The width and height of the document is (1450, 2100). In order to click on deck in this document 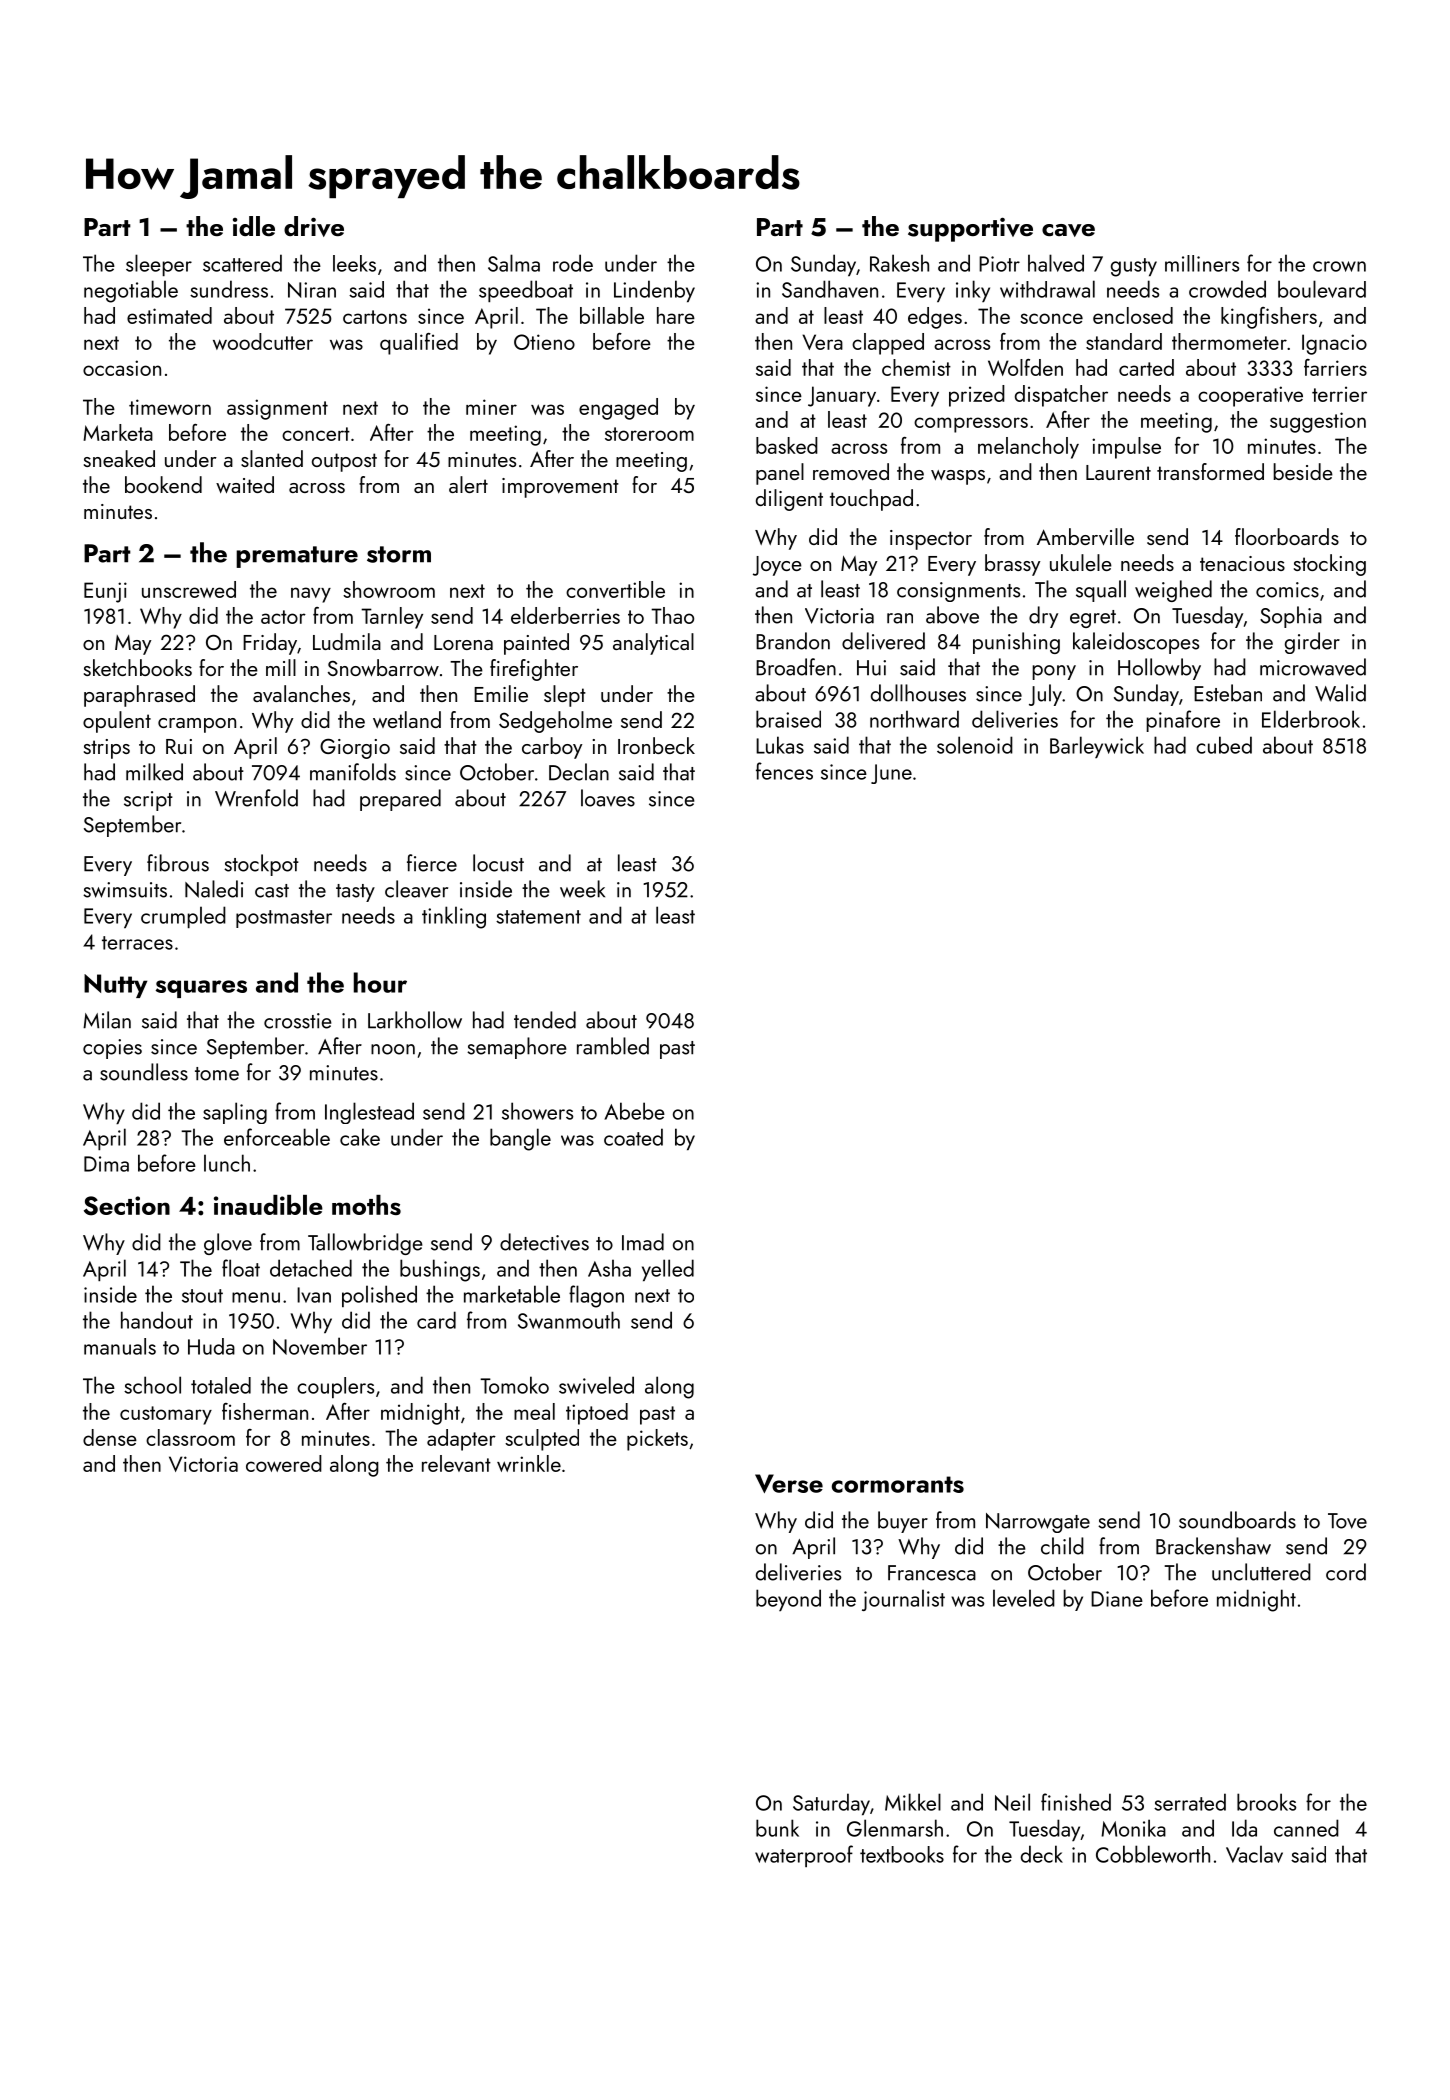, I will do `click(1042, 1854)`.
